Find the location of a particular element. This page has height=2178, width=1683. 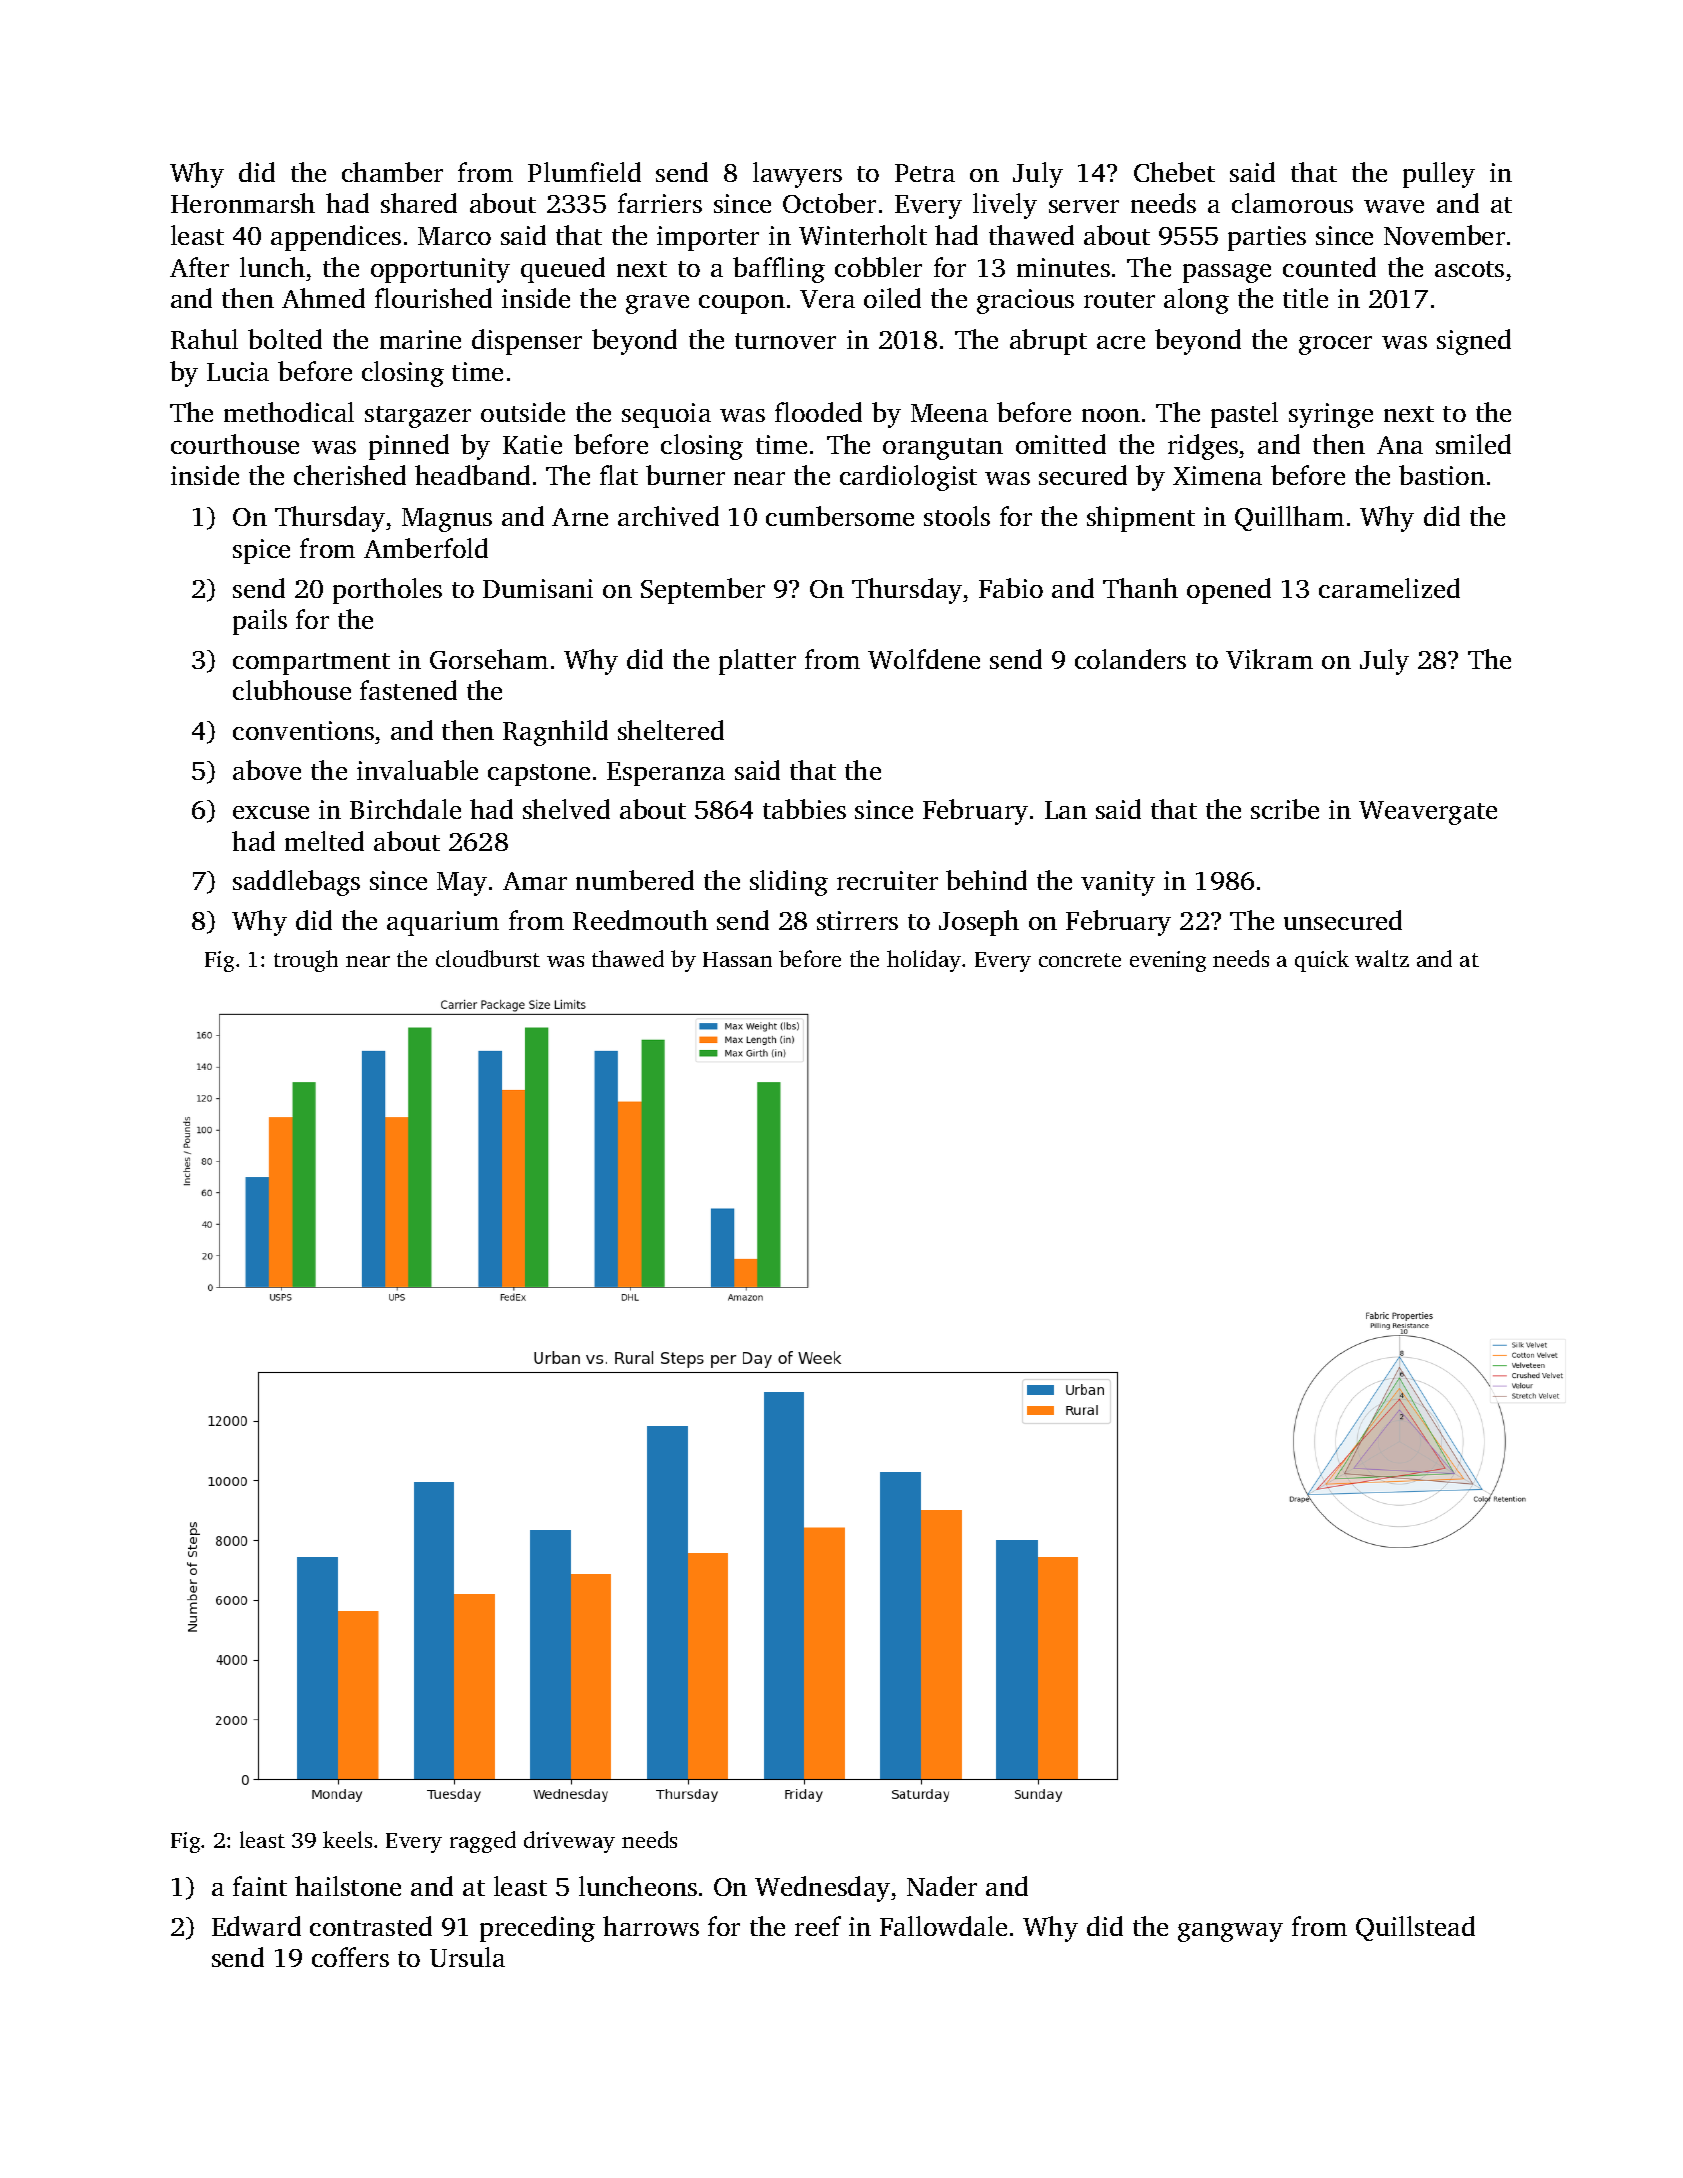

trough is located at coordinates (306, 961).
